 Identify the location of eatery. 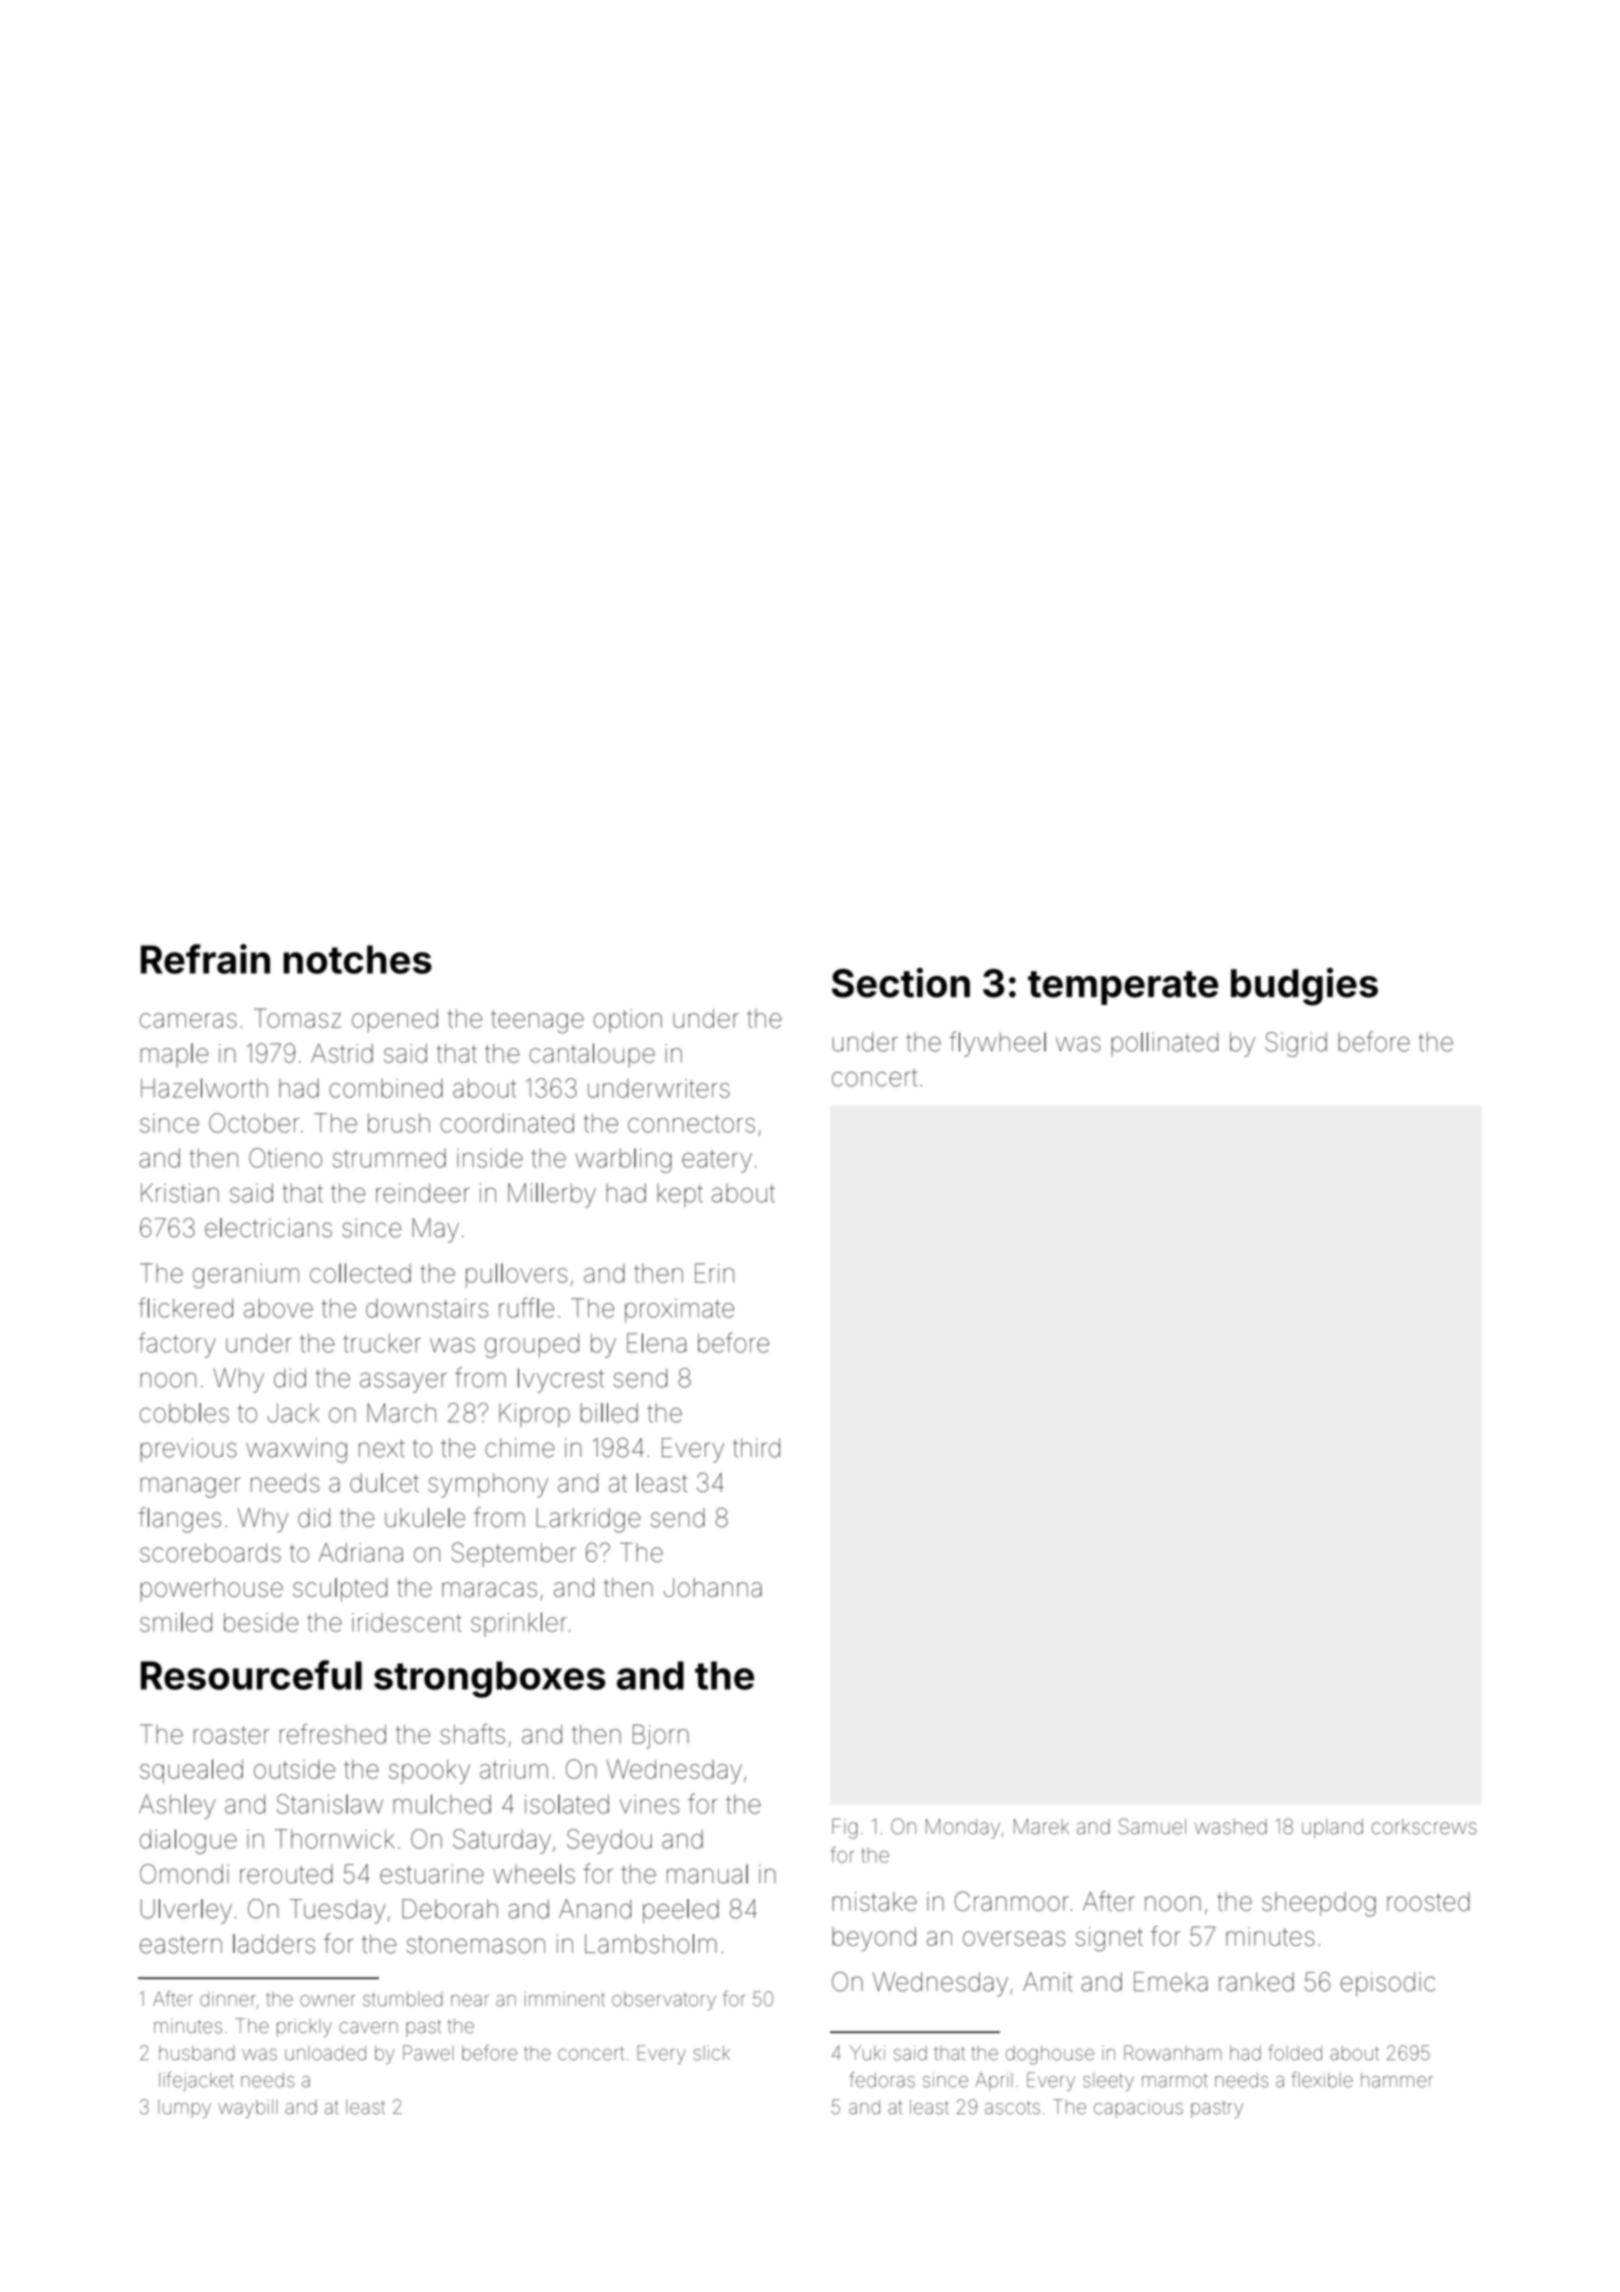
(717, 1161).
